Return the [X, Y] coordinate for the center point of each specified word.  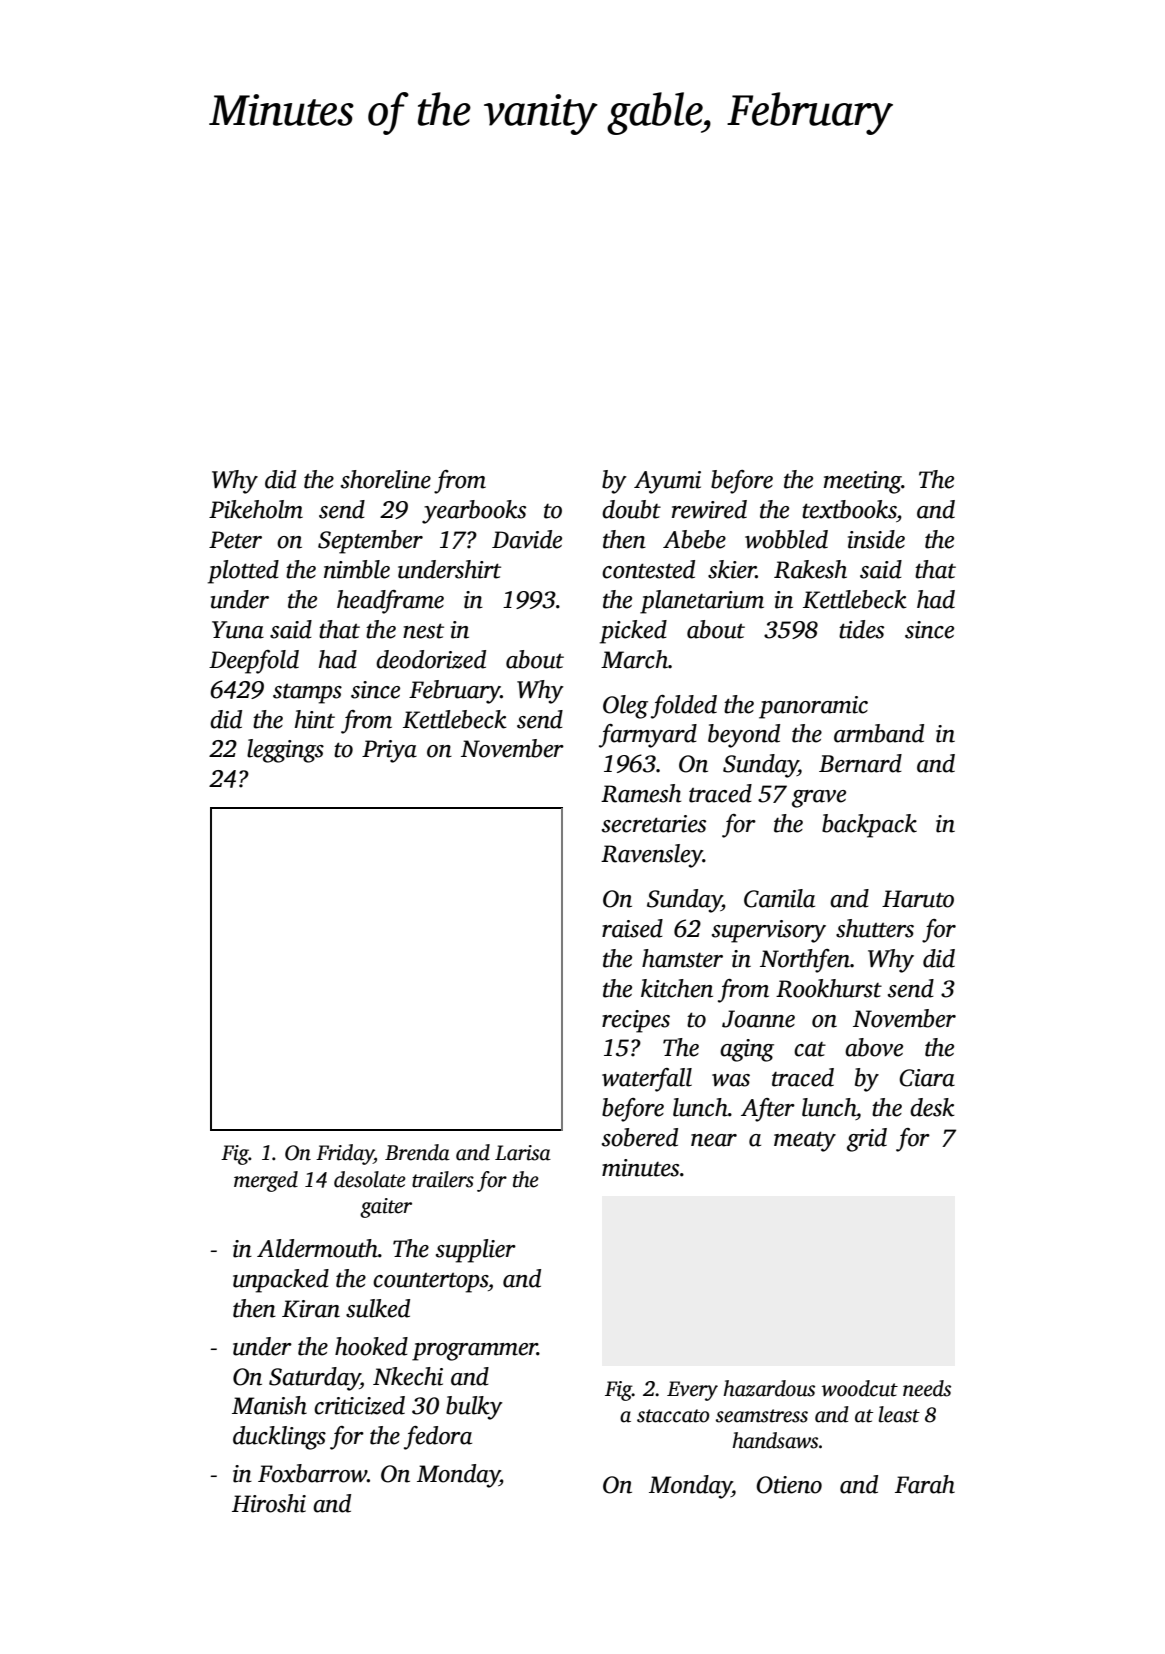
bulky [474, 1408]
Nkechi [408, 1376]
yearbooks [474, 512]
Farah [925, 1484]
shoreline [386, 479]
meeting [863, 482]
